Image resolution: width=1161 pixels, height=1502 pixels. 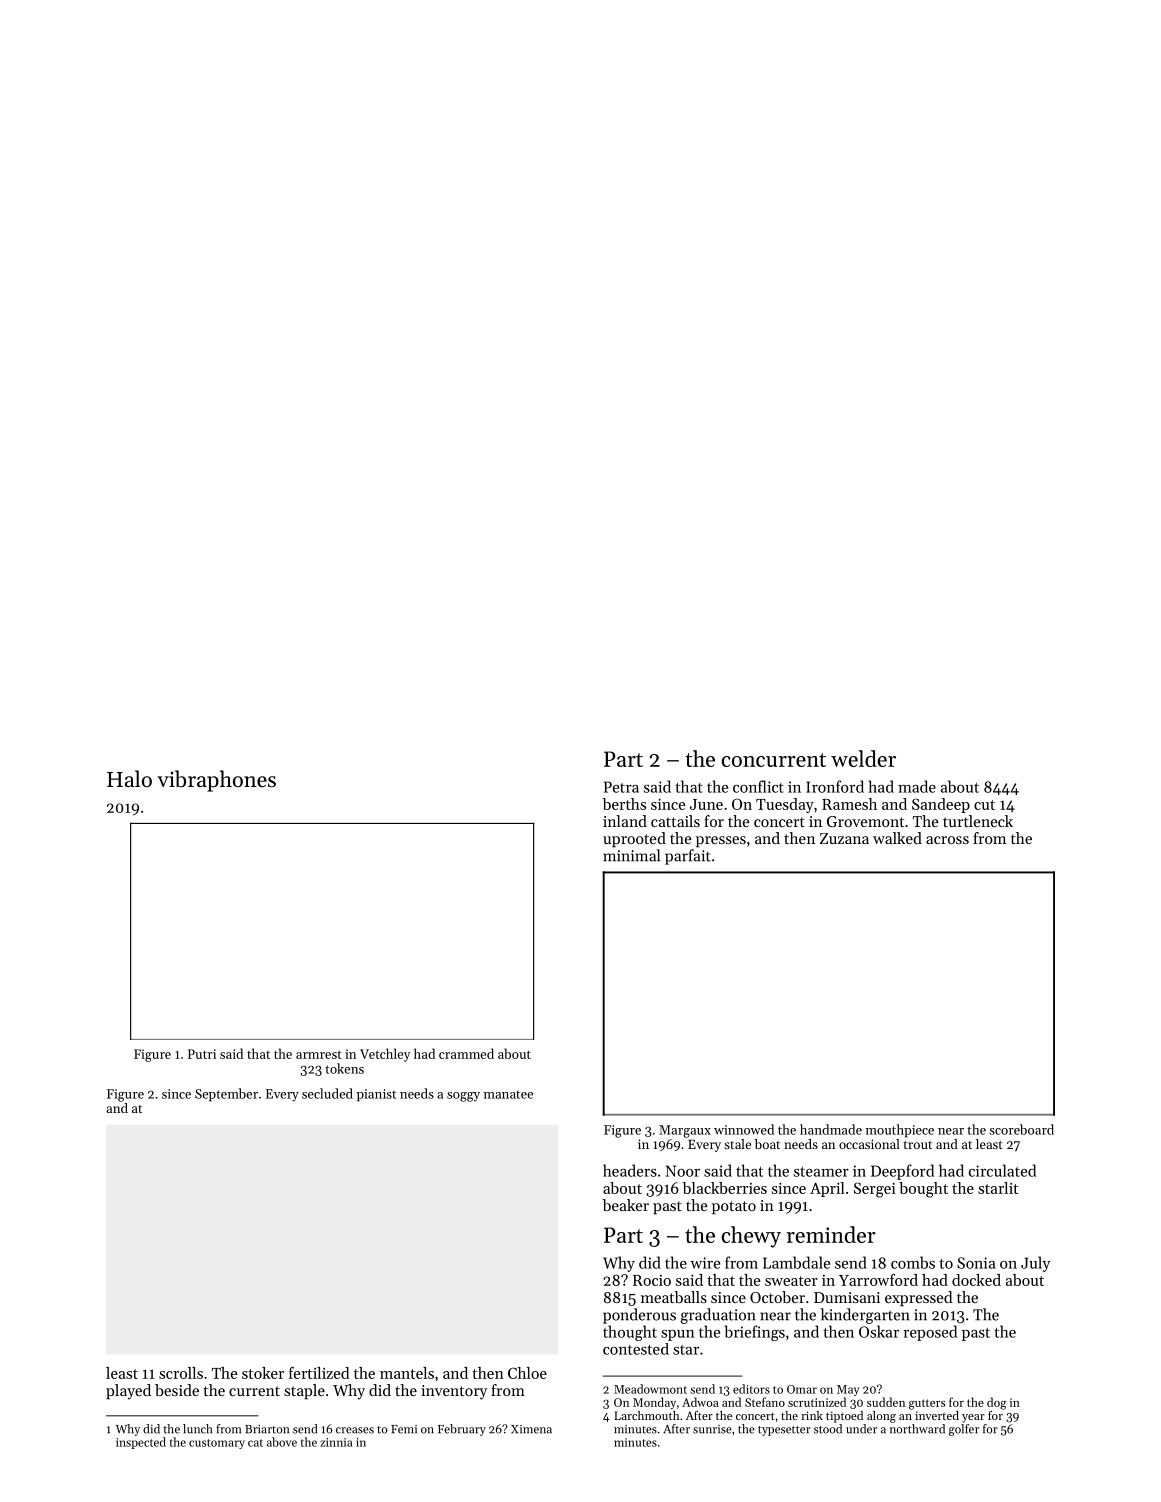 I want to click on armrest, so click(x=319, y=1054).
